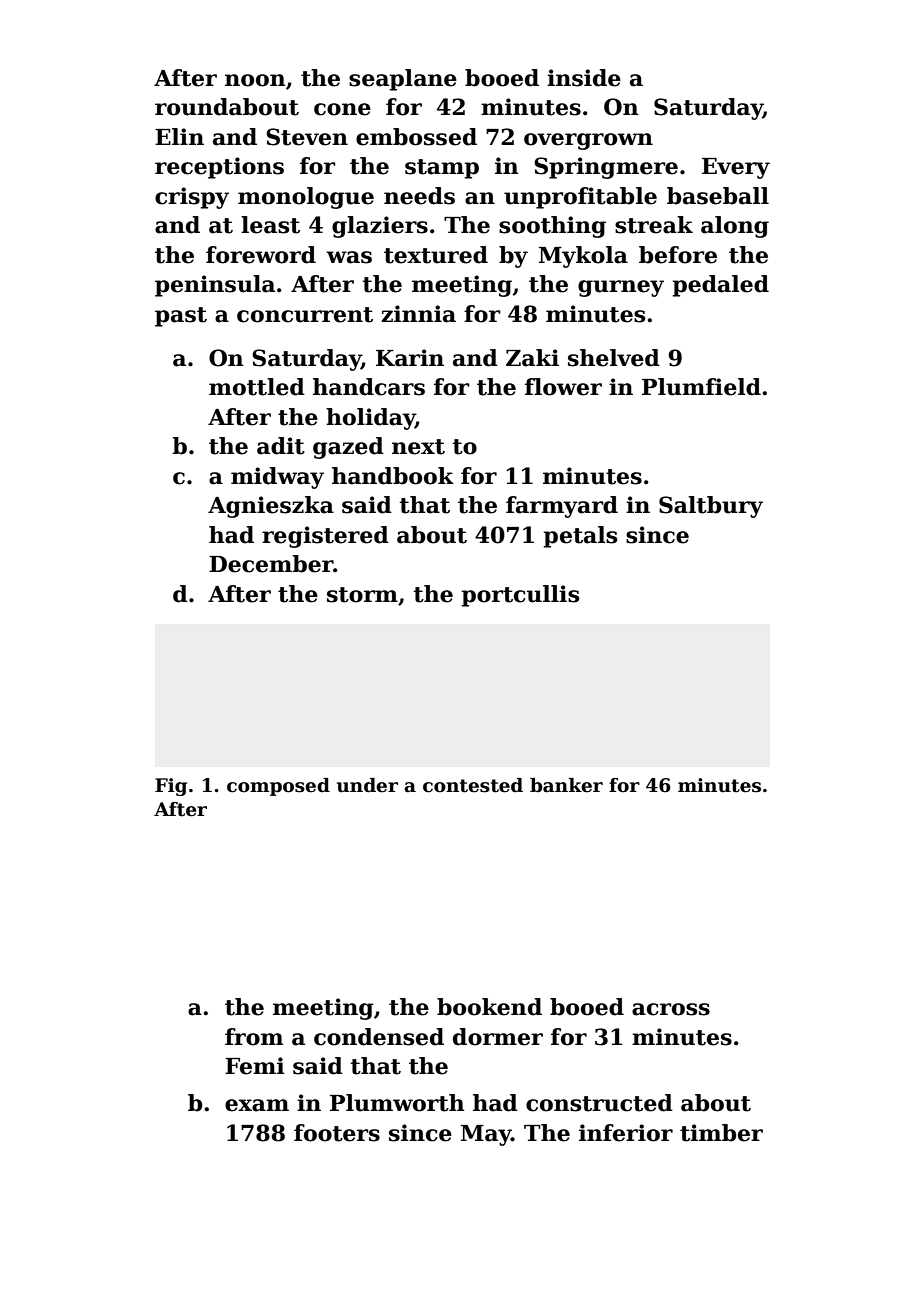 Image resolution: width=924 pixels, height=1311 pixels. What do you see at coordinates (403, 80) in the image?
I see `seaplane` at bounding box center [403, 80].
